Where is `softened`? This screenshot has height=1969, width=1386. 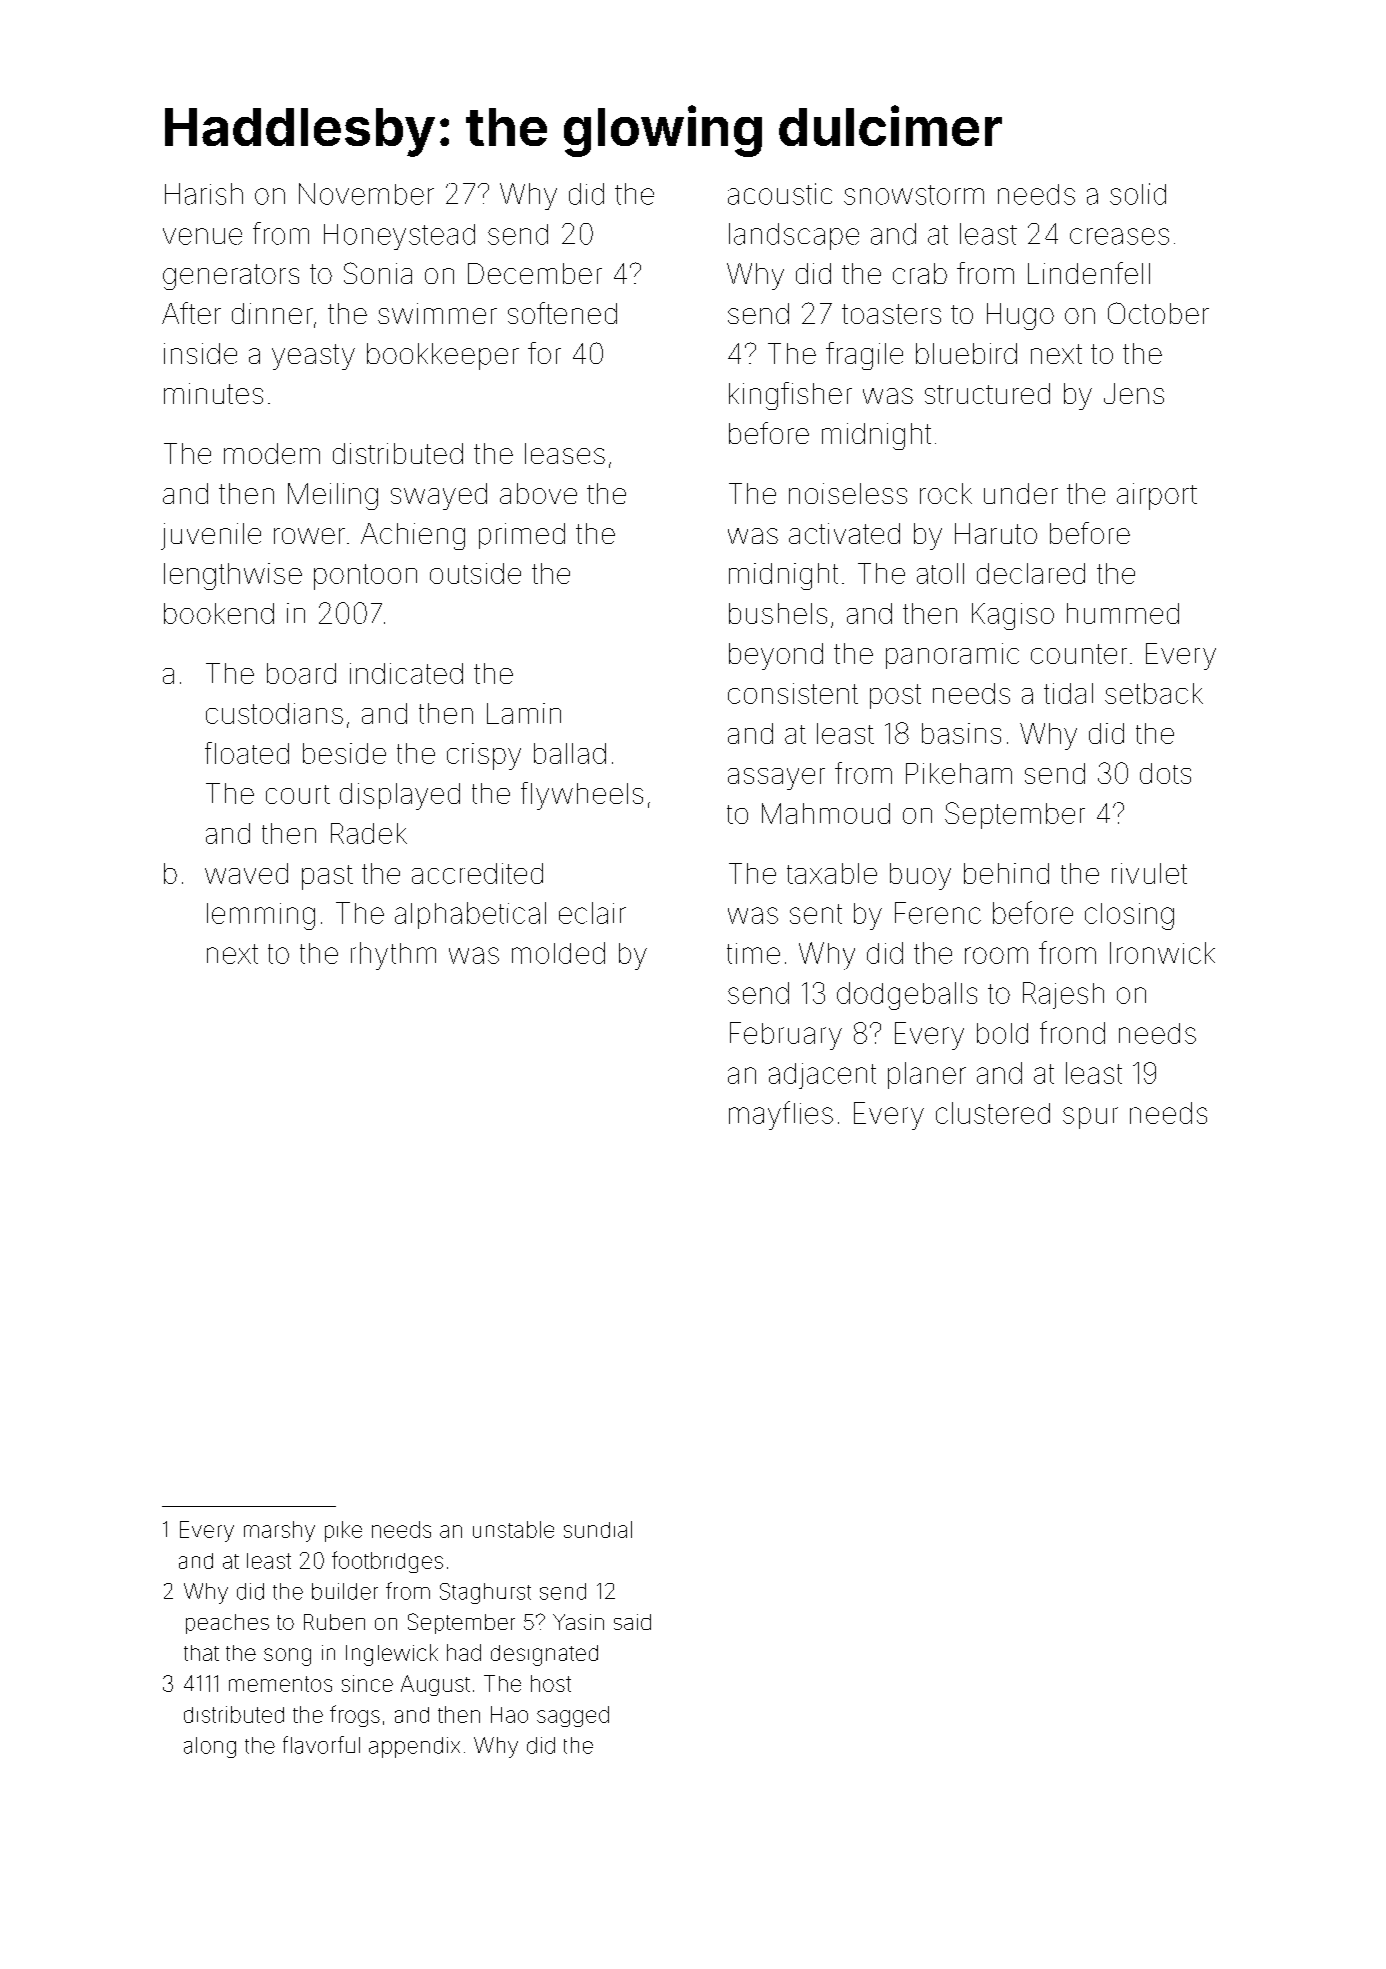
softened is located at coordinates (562, 313).
